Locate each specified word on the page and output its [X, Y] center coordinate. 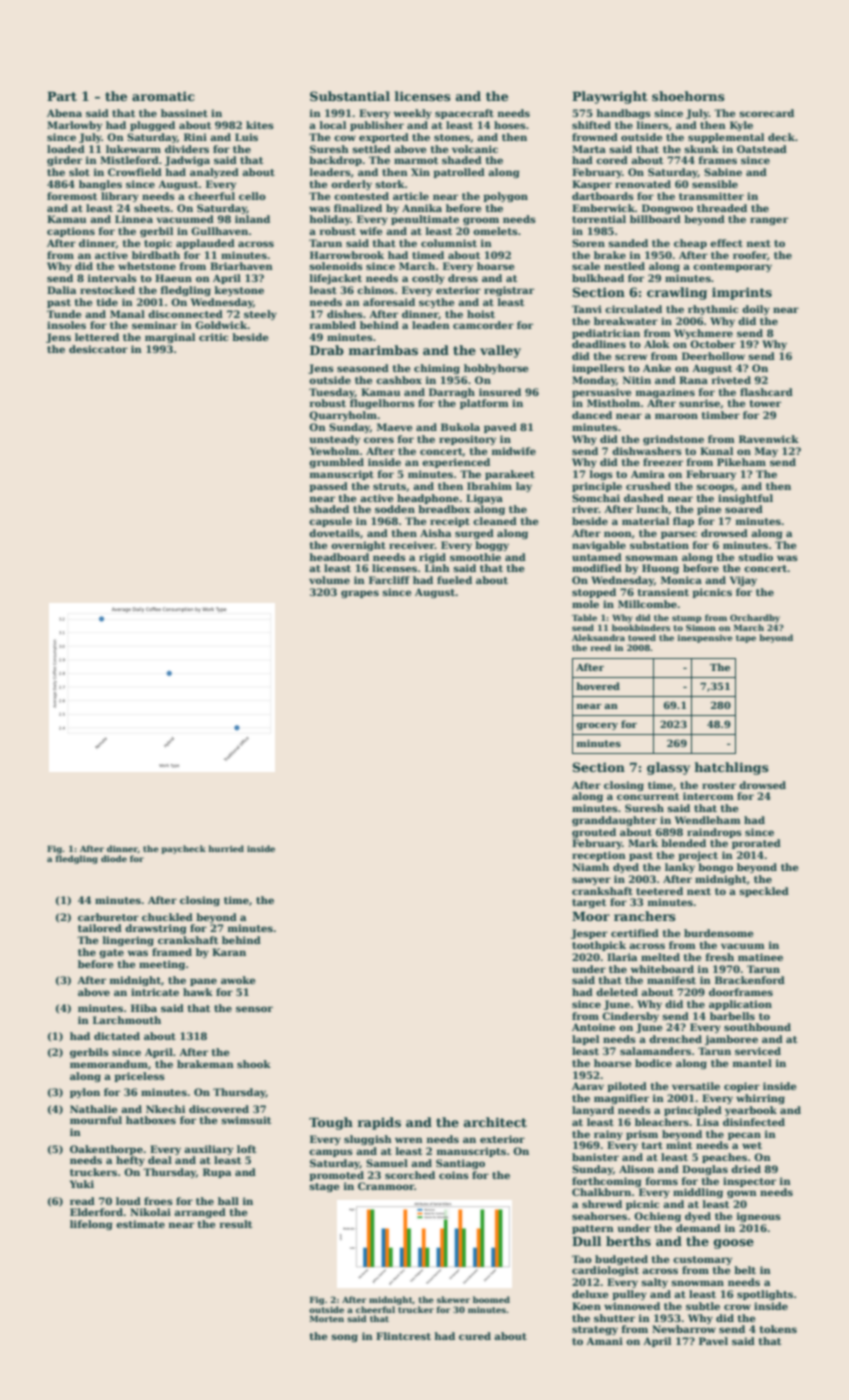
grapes [360, 594]
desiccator [98, 349]
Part [62, 96]
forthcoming [606, 1182]
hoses [510, 125]
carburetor [108, 917]
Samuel [387, 1163]
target [589, 903]
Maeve [394, 427]
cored [612, 160]
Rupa [217, 1173]
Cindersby [630, 1017]
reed [600, 647]
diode [114, 858]
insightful [745, 499]
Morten [327, 1319]
